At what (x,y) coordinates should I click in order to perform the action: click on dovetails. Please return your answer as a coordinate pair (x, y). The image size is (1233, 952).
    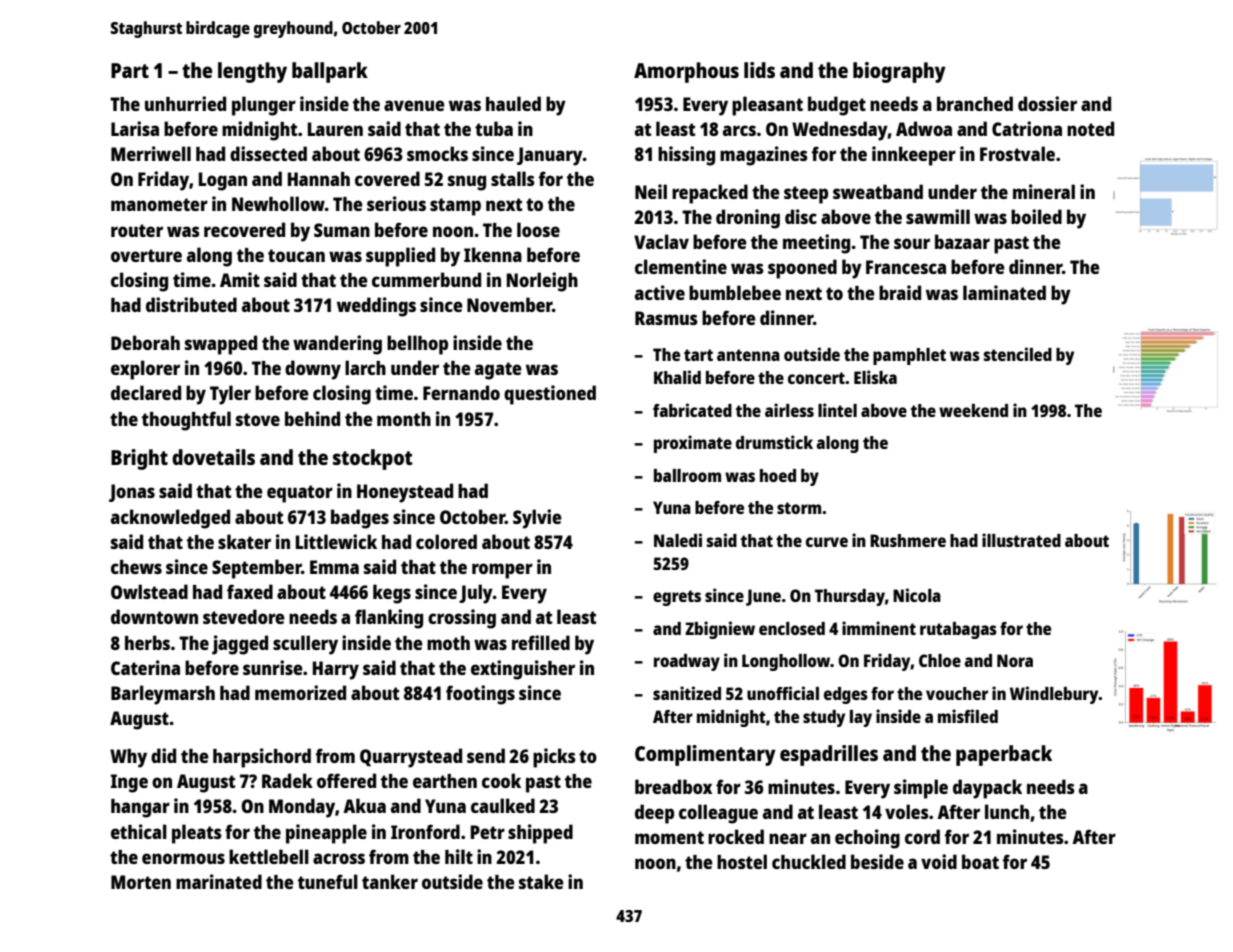
    Looking at the image, I should click on (213, 457).
